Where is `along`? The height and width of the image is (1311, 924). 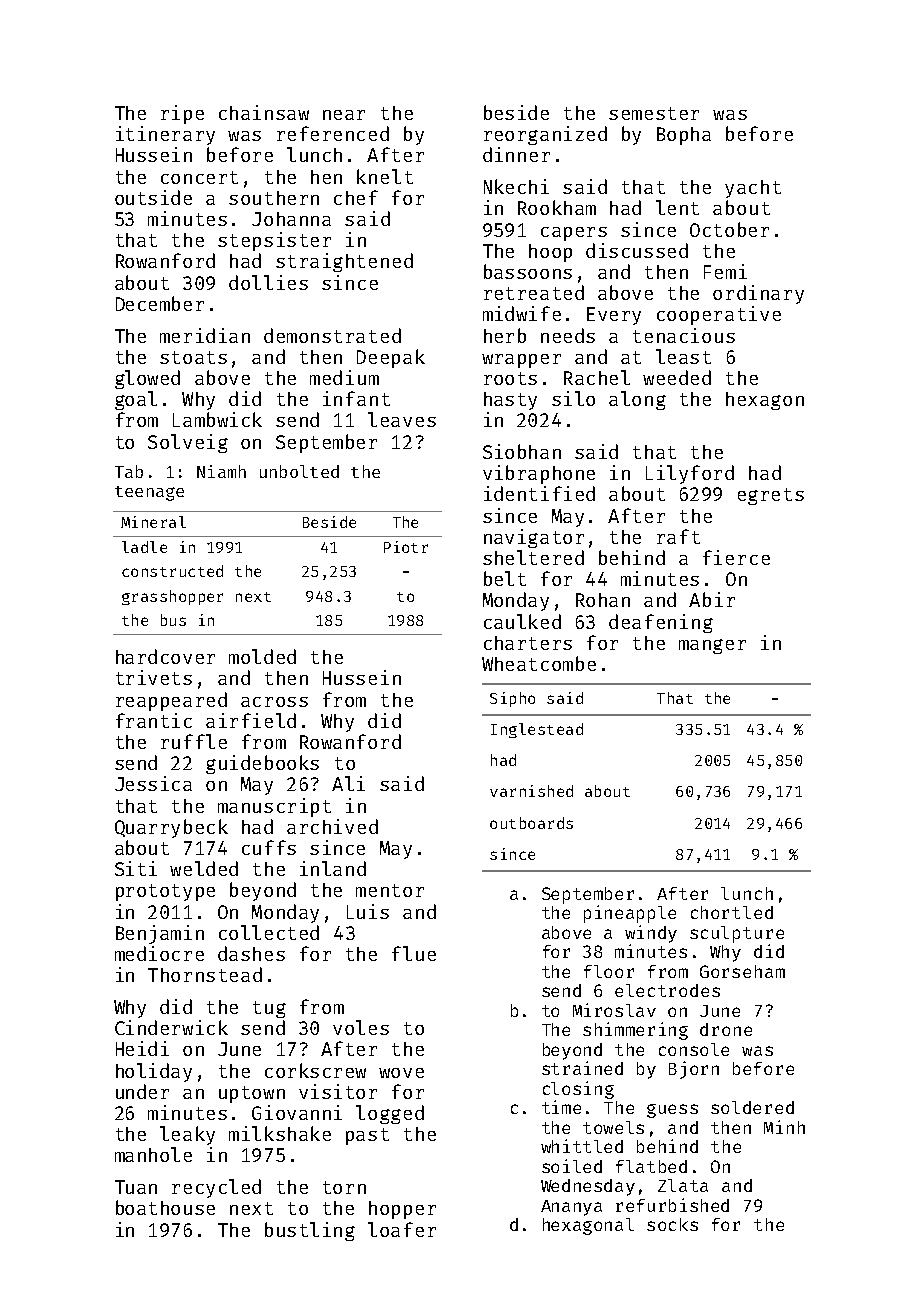 along is located at coordinates (637, 400).
